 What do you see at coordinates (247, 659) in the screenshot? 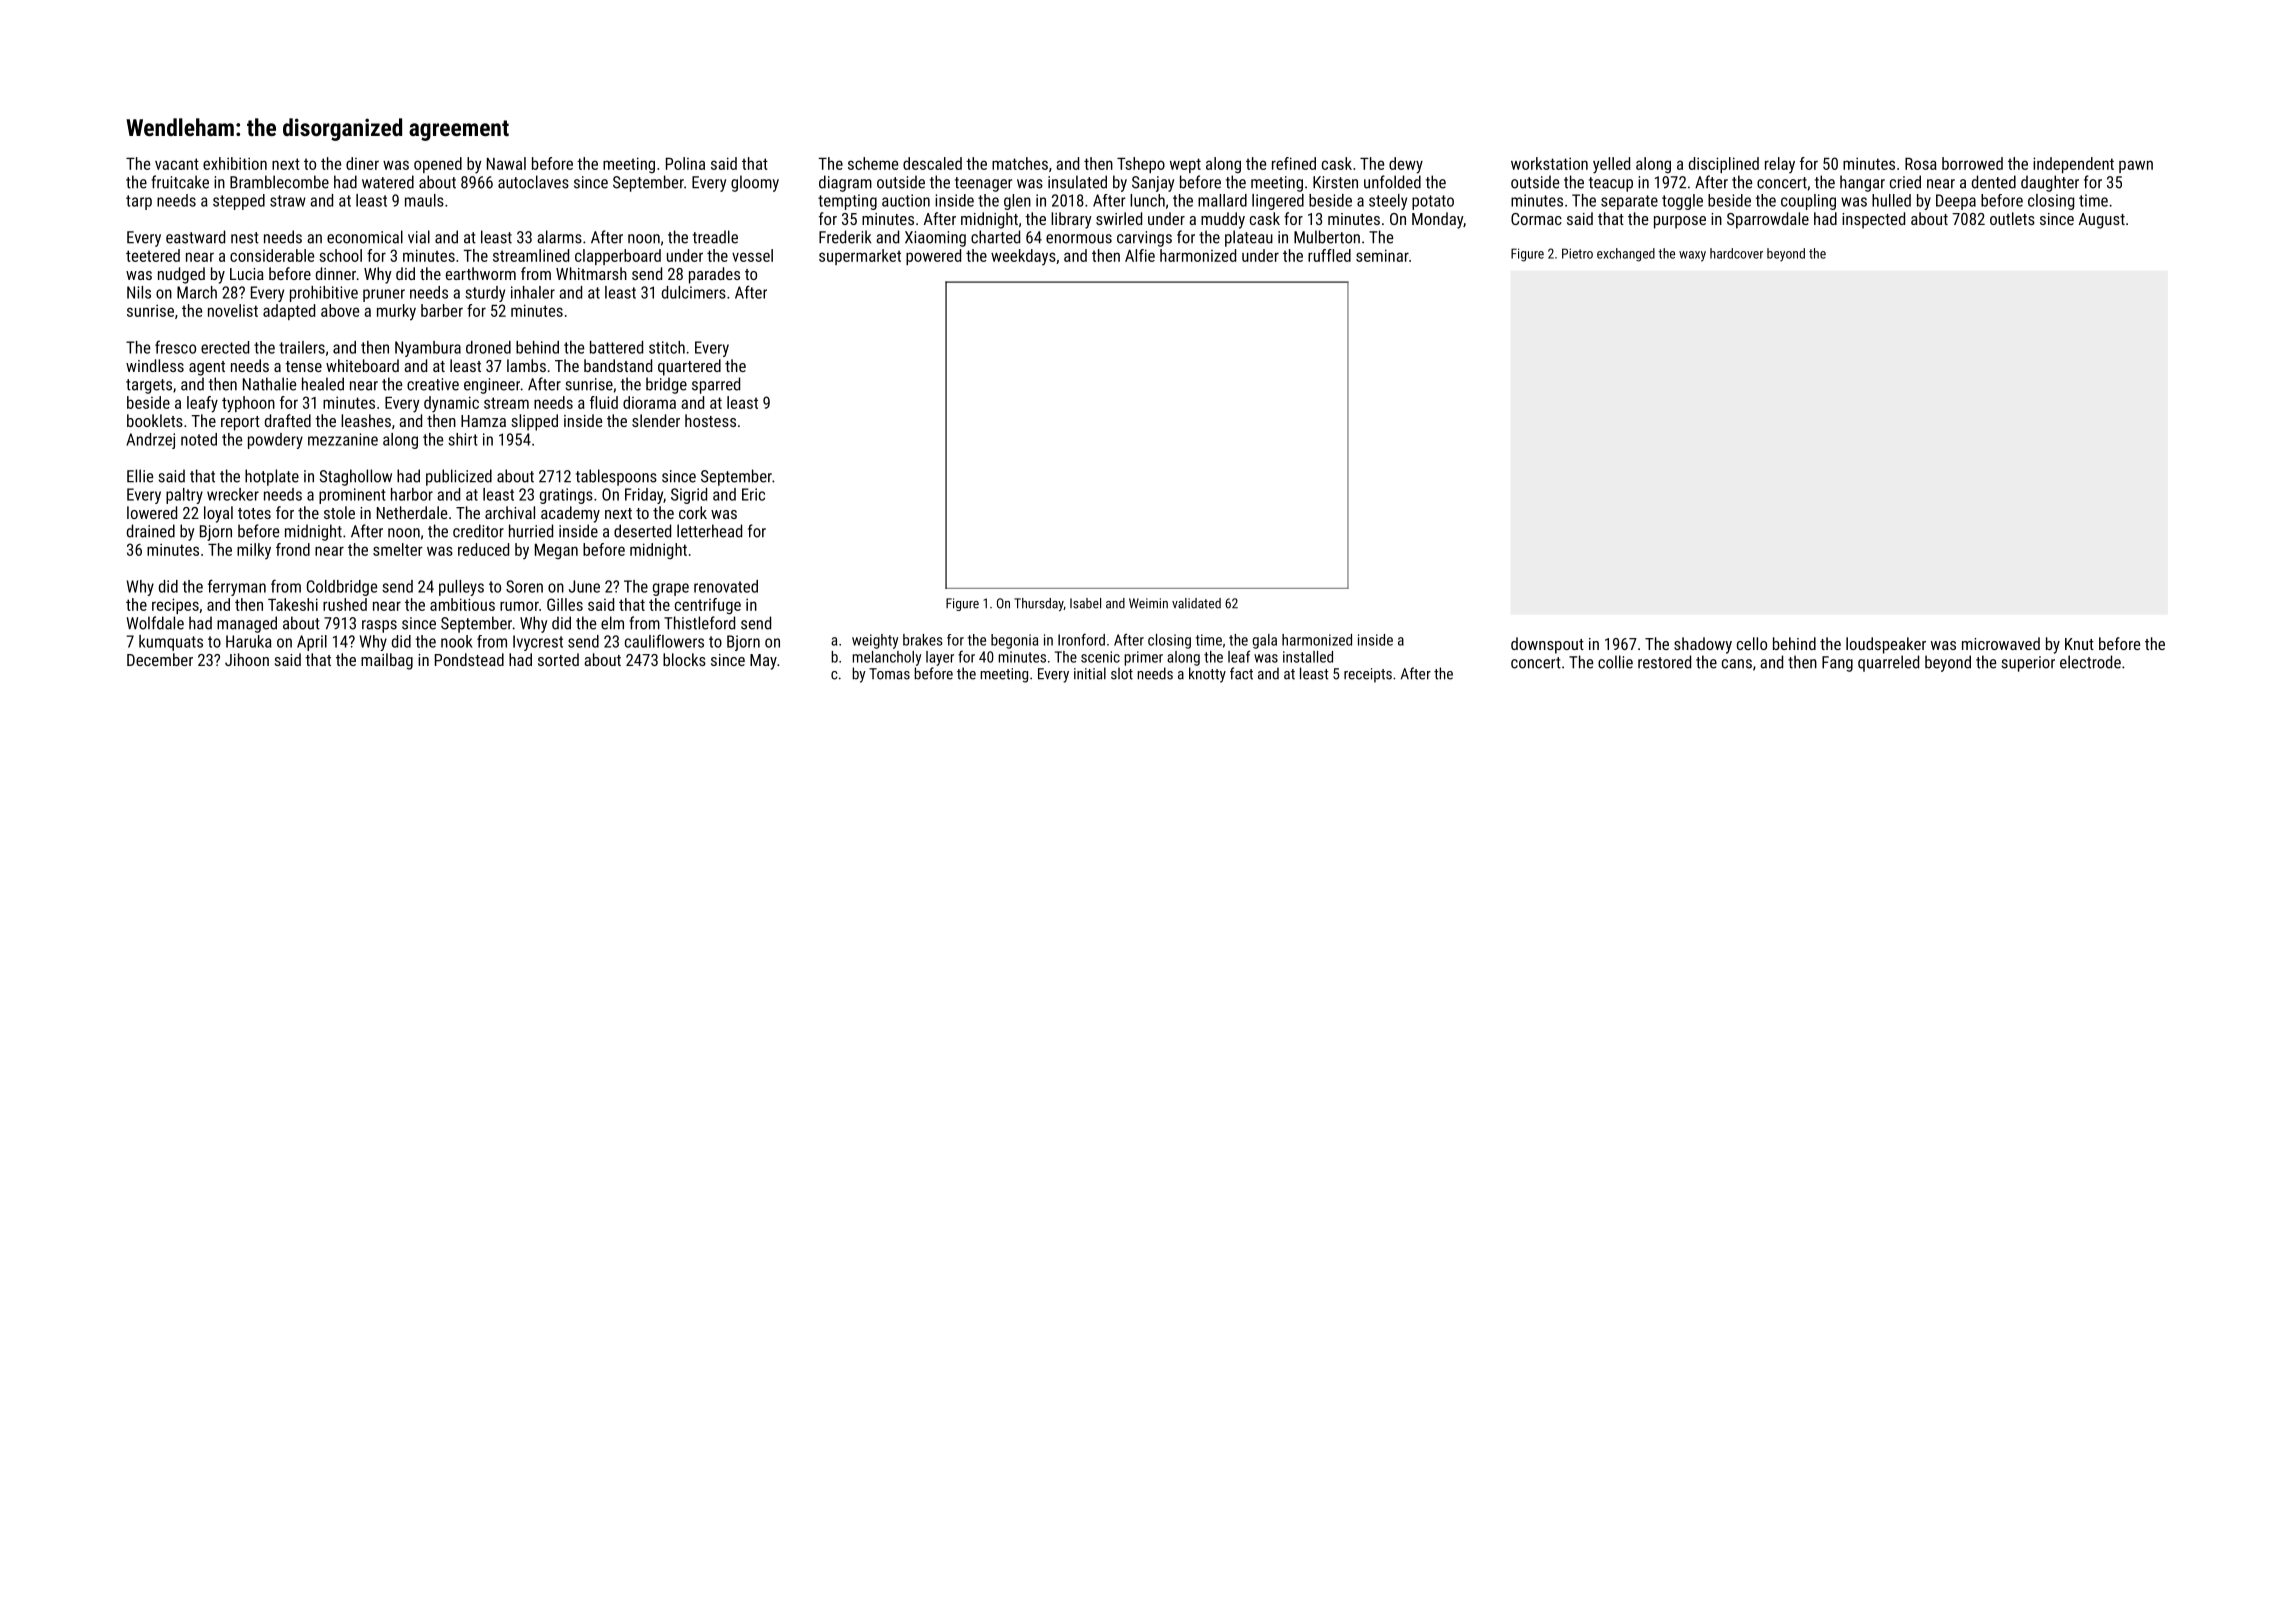
I see `Jihoon` at bounding box center [247, 659].
